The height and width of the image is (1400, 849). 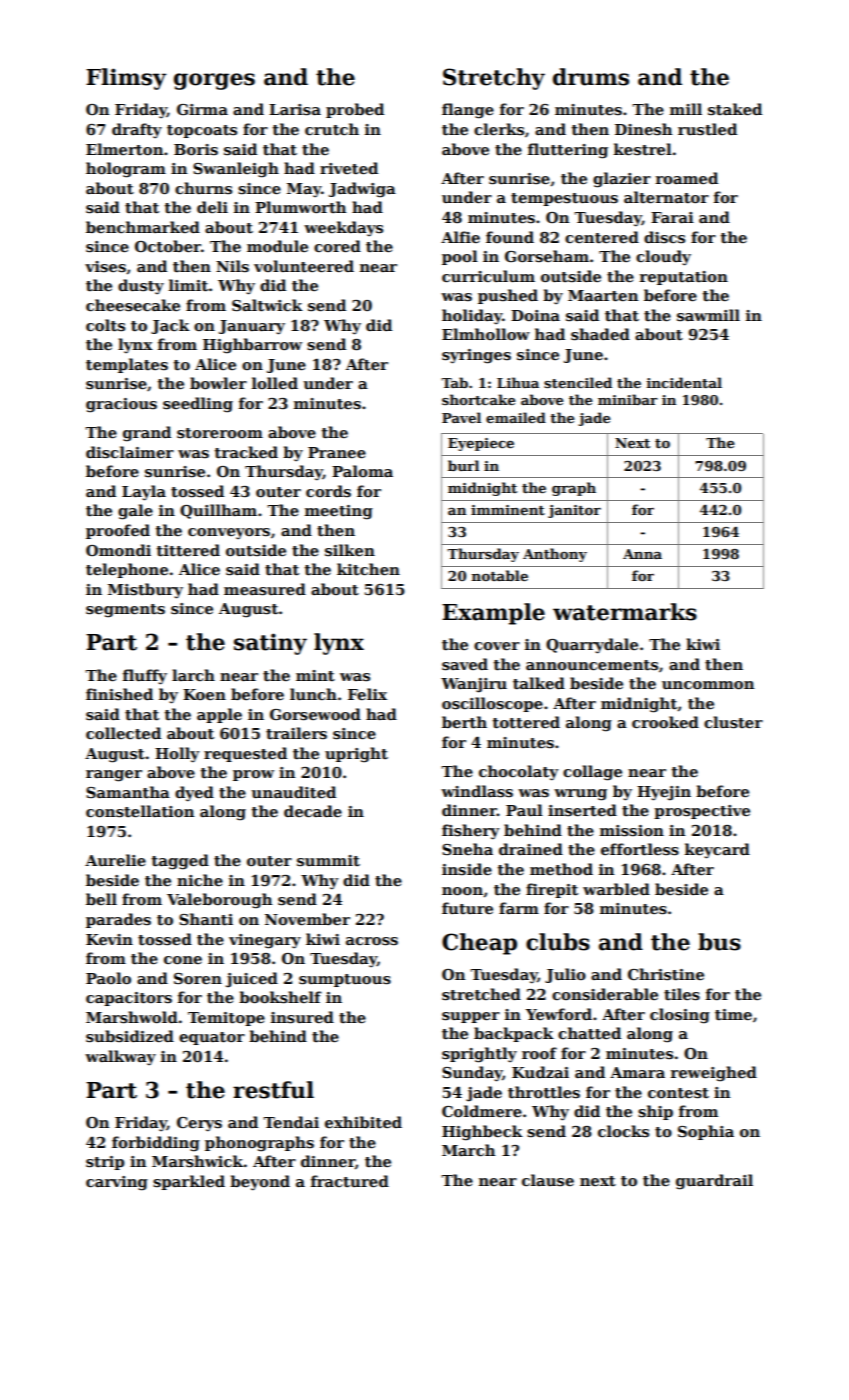 What do you see at coordinates (214, 81) in the image?
I see `gorges` at bounding box center [214, 81].
